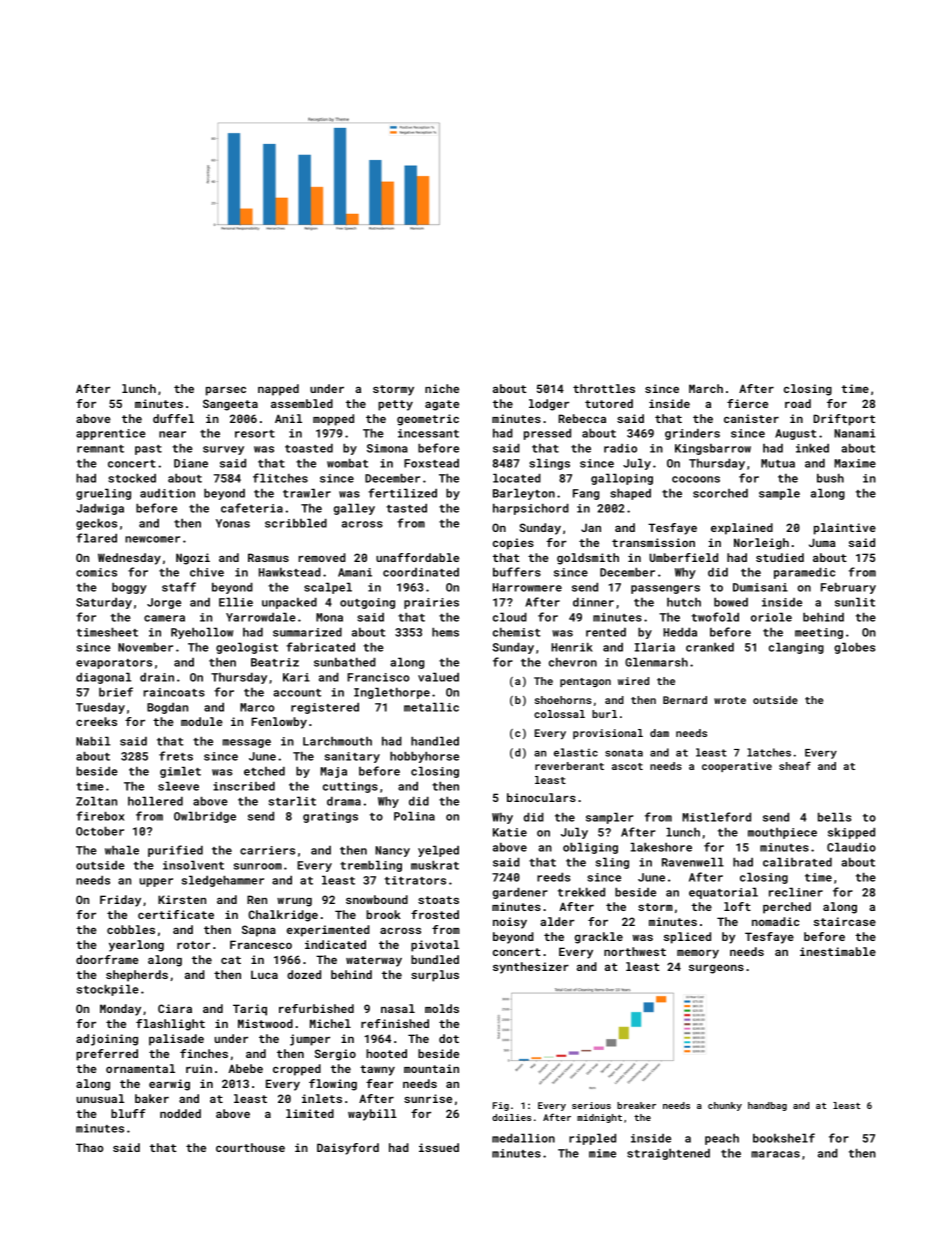 This screenshot has height=1233, width=952. Describe the element at coordinates (406, 508) in the screenshot. I see `tasted` at that location.
